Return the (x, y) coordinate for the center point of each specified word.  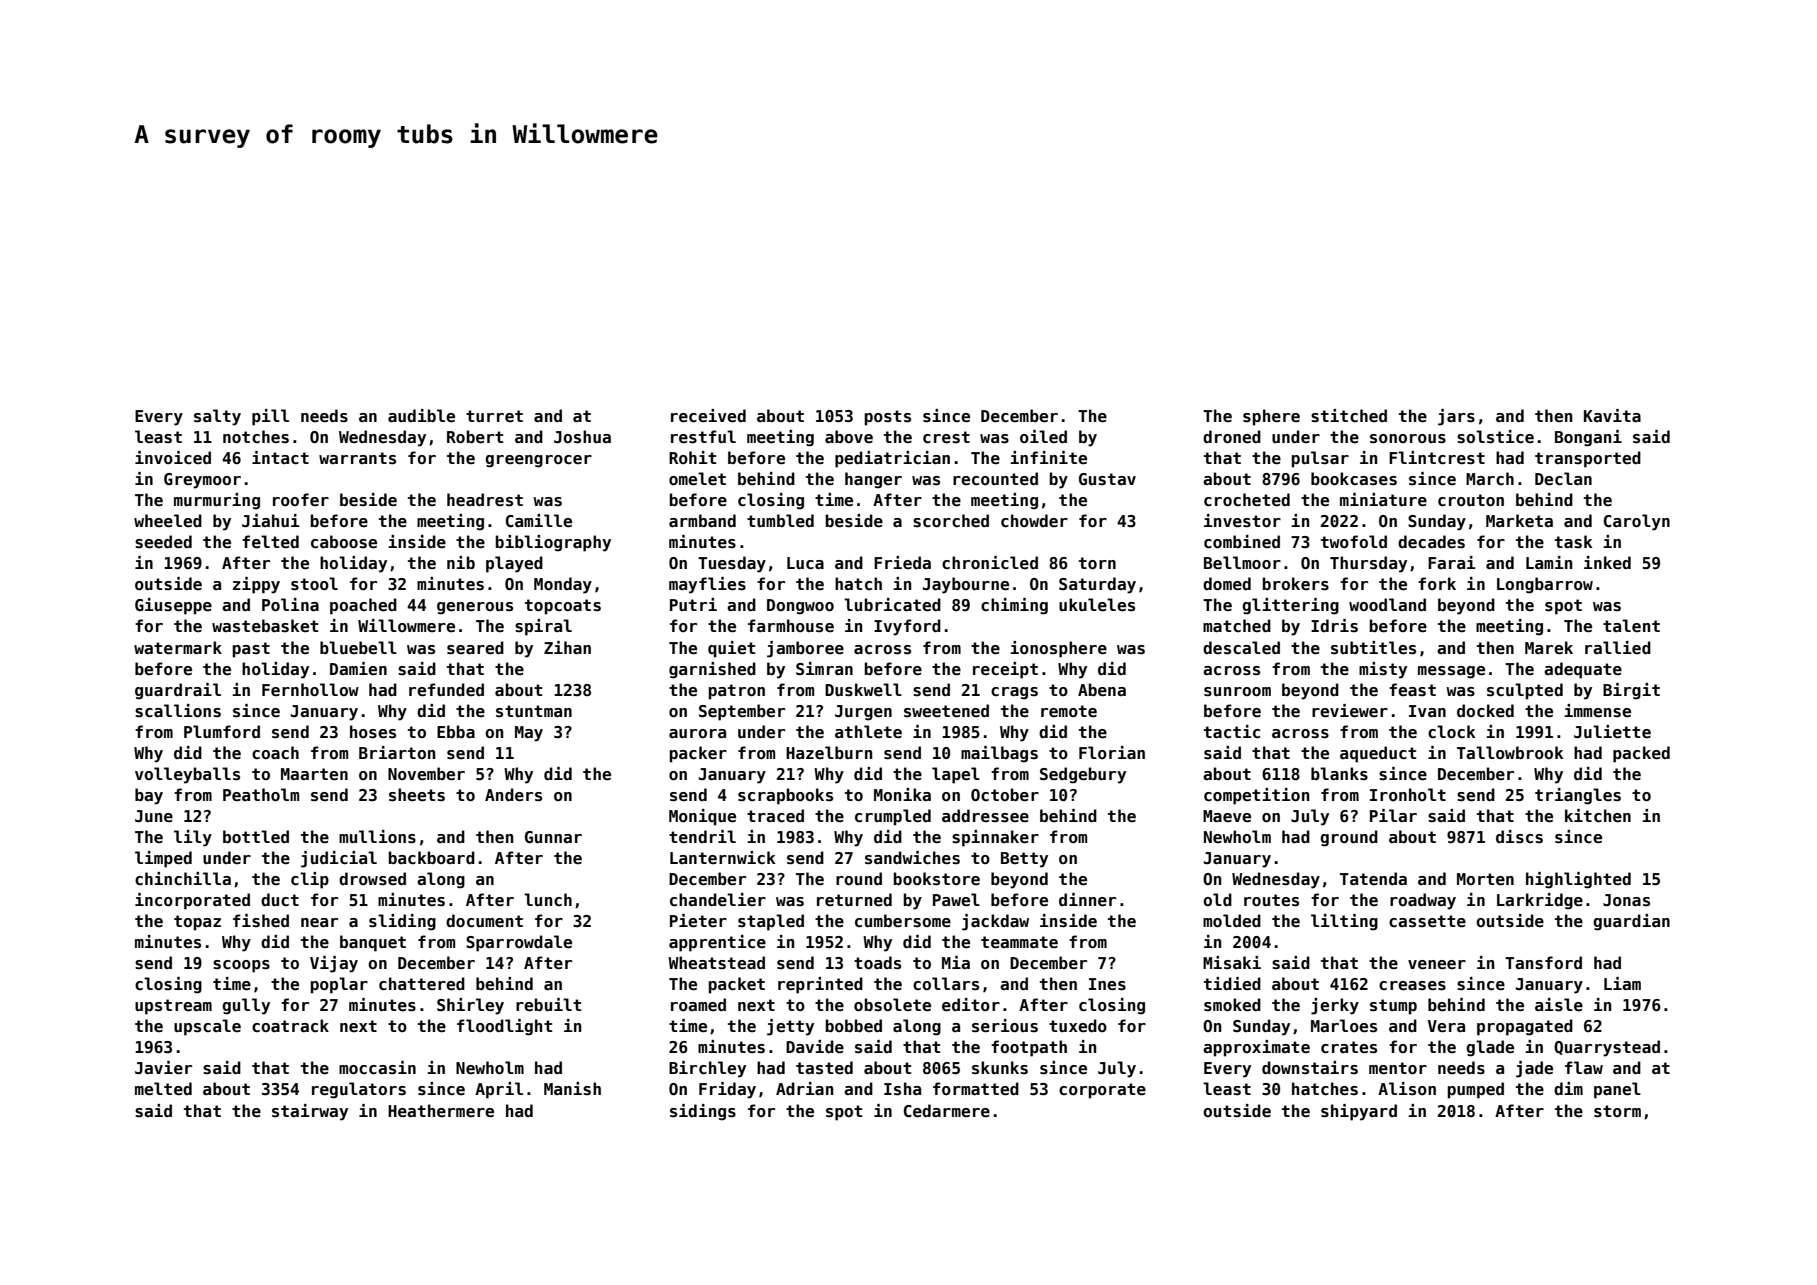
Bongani (1588, 438)
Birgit (1631, 691)
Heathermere (441, 1111)
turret (494, 416)
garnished (712, 670)
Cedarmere (947, 1111)
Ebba (456, 731)
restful (703, 437)
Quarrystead (1607, 1048)
